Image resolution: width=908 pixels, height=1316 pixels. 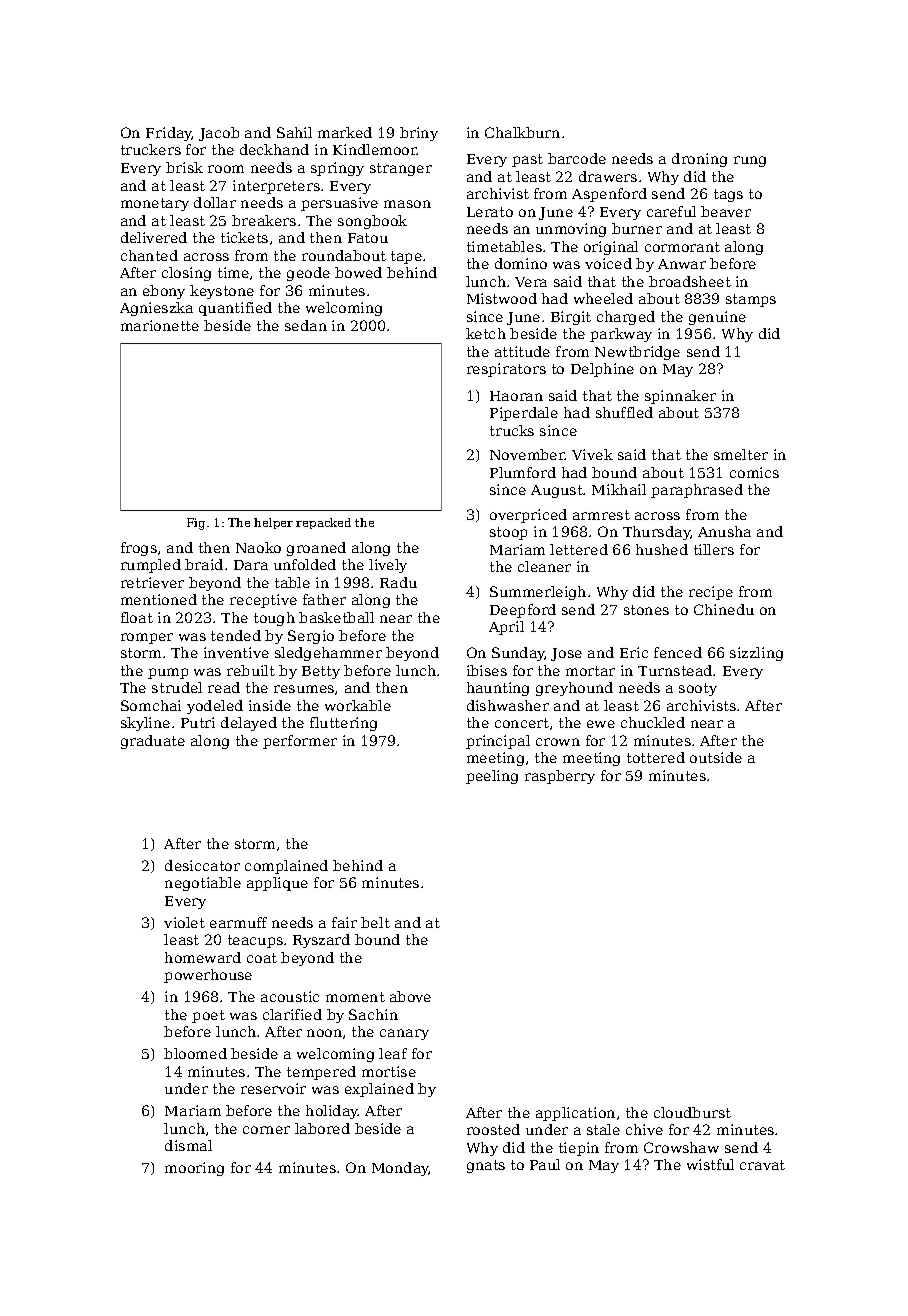 I want to click on violet, so click(x=184, y=922).
